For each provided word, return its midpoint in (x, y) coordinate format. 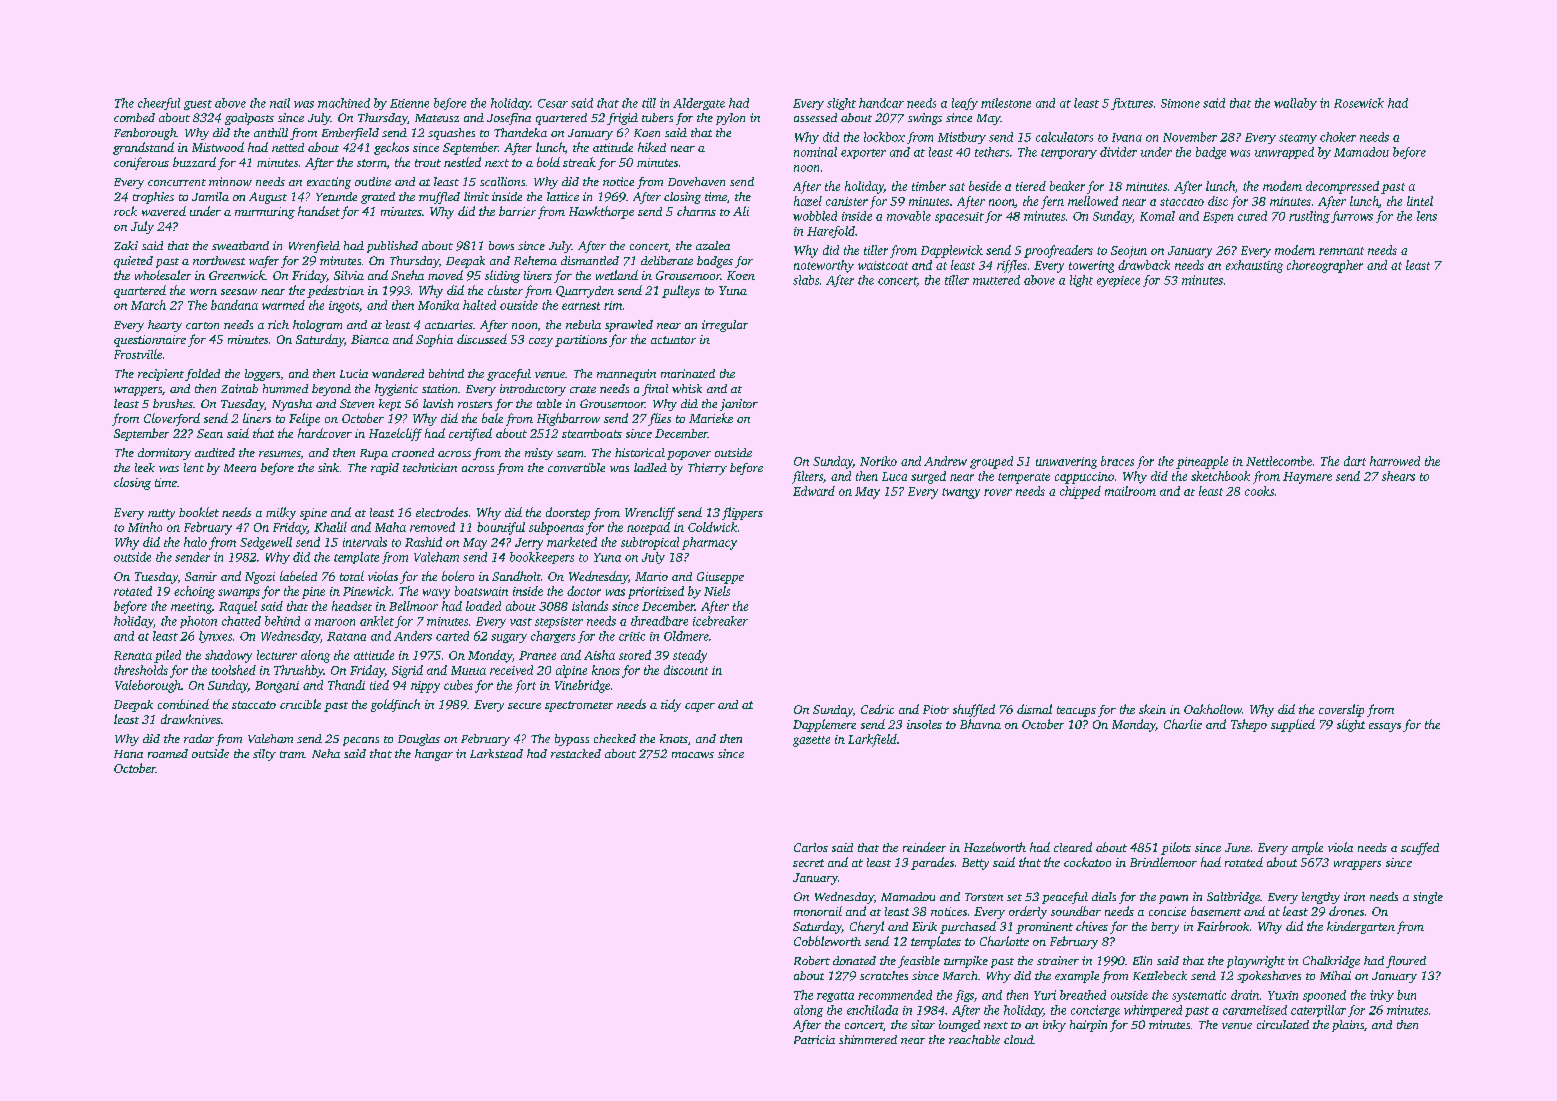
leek (145, 467)
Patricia (814, 1039)
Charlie (1183, 724)
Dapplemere (824, 725)
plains (1348, 1026)
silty (264, 755)
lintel (1420, 201)
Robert (812, 960)
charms (696, 211)
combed (134, 117)
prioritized (656, 592)
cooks (1259, 491)
